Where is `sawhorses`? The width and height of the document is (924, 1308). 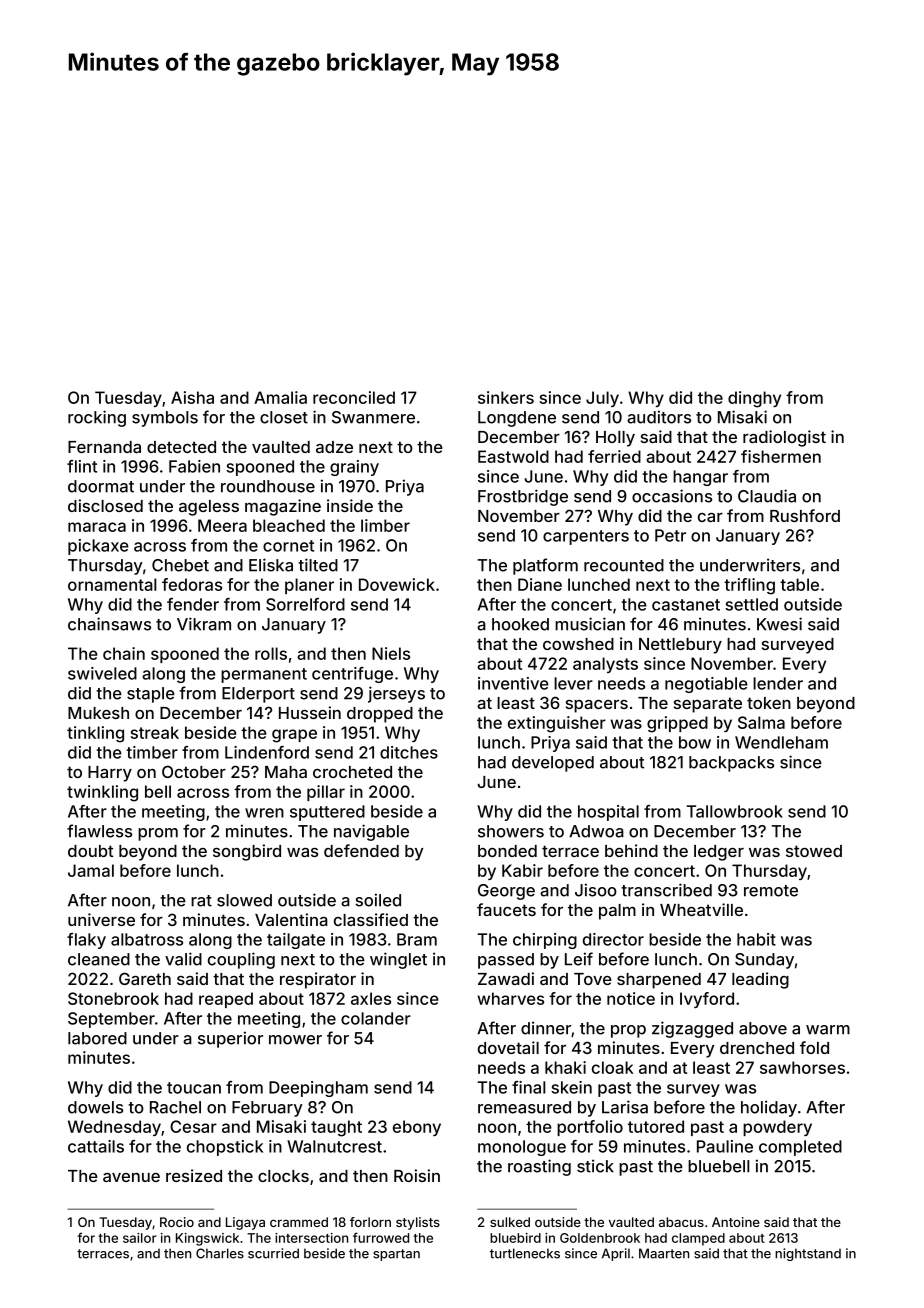
sawhorses is located at coordinates (802, 1067).
